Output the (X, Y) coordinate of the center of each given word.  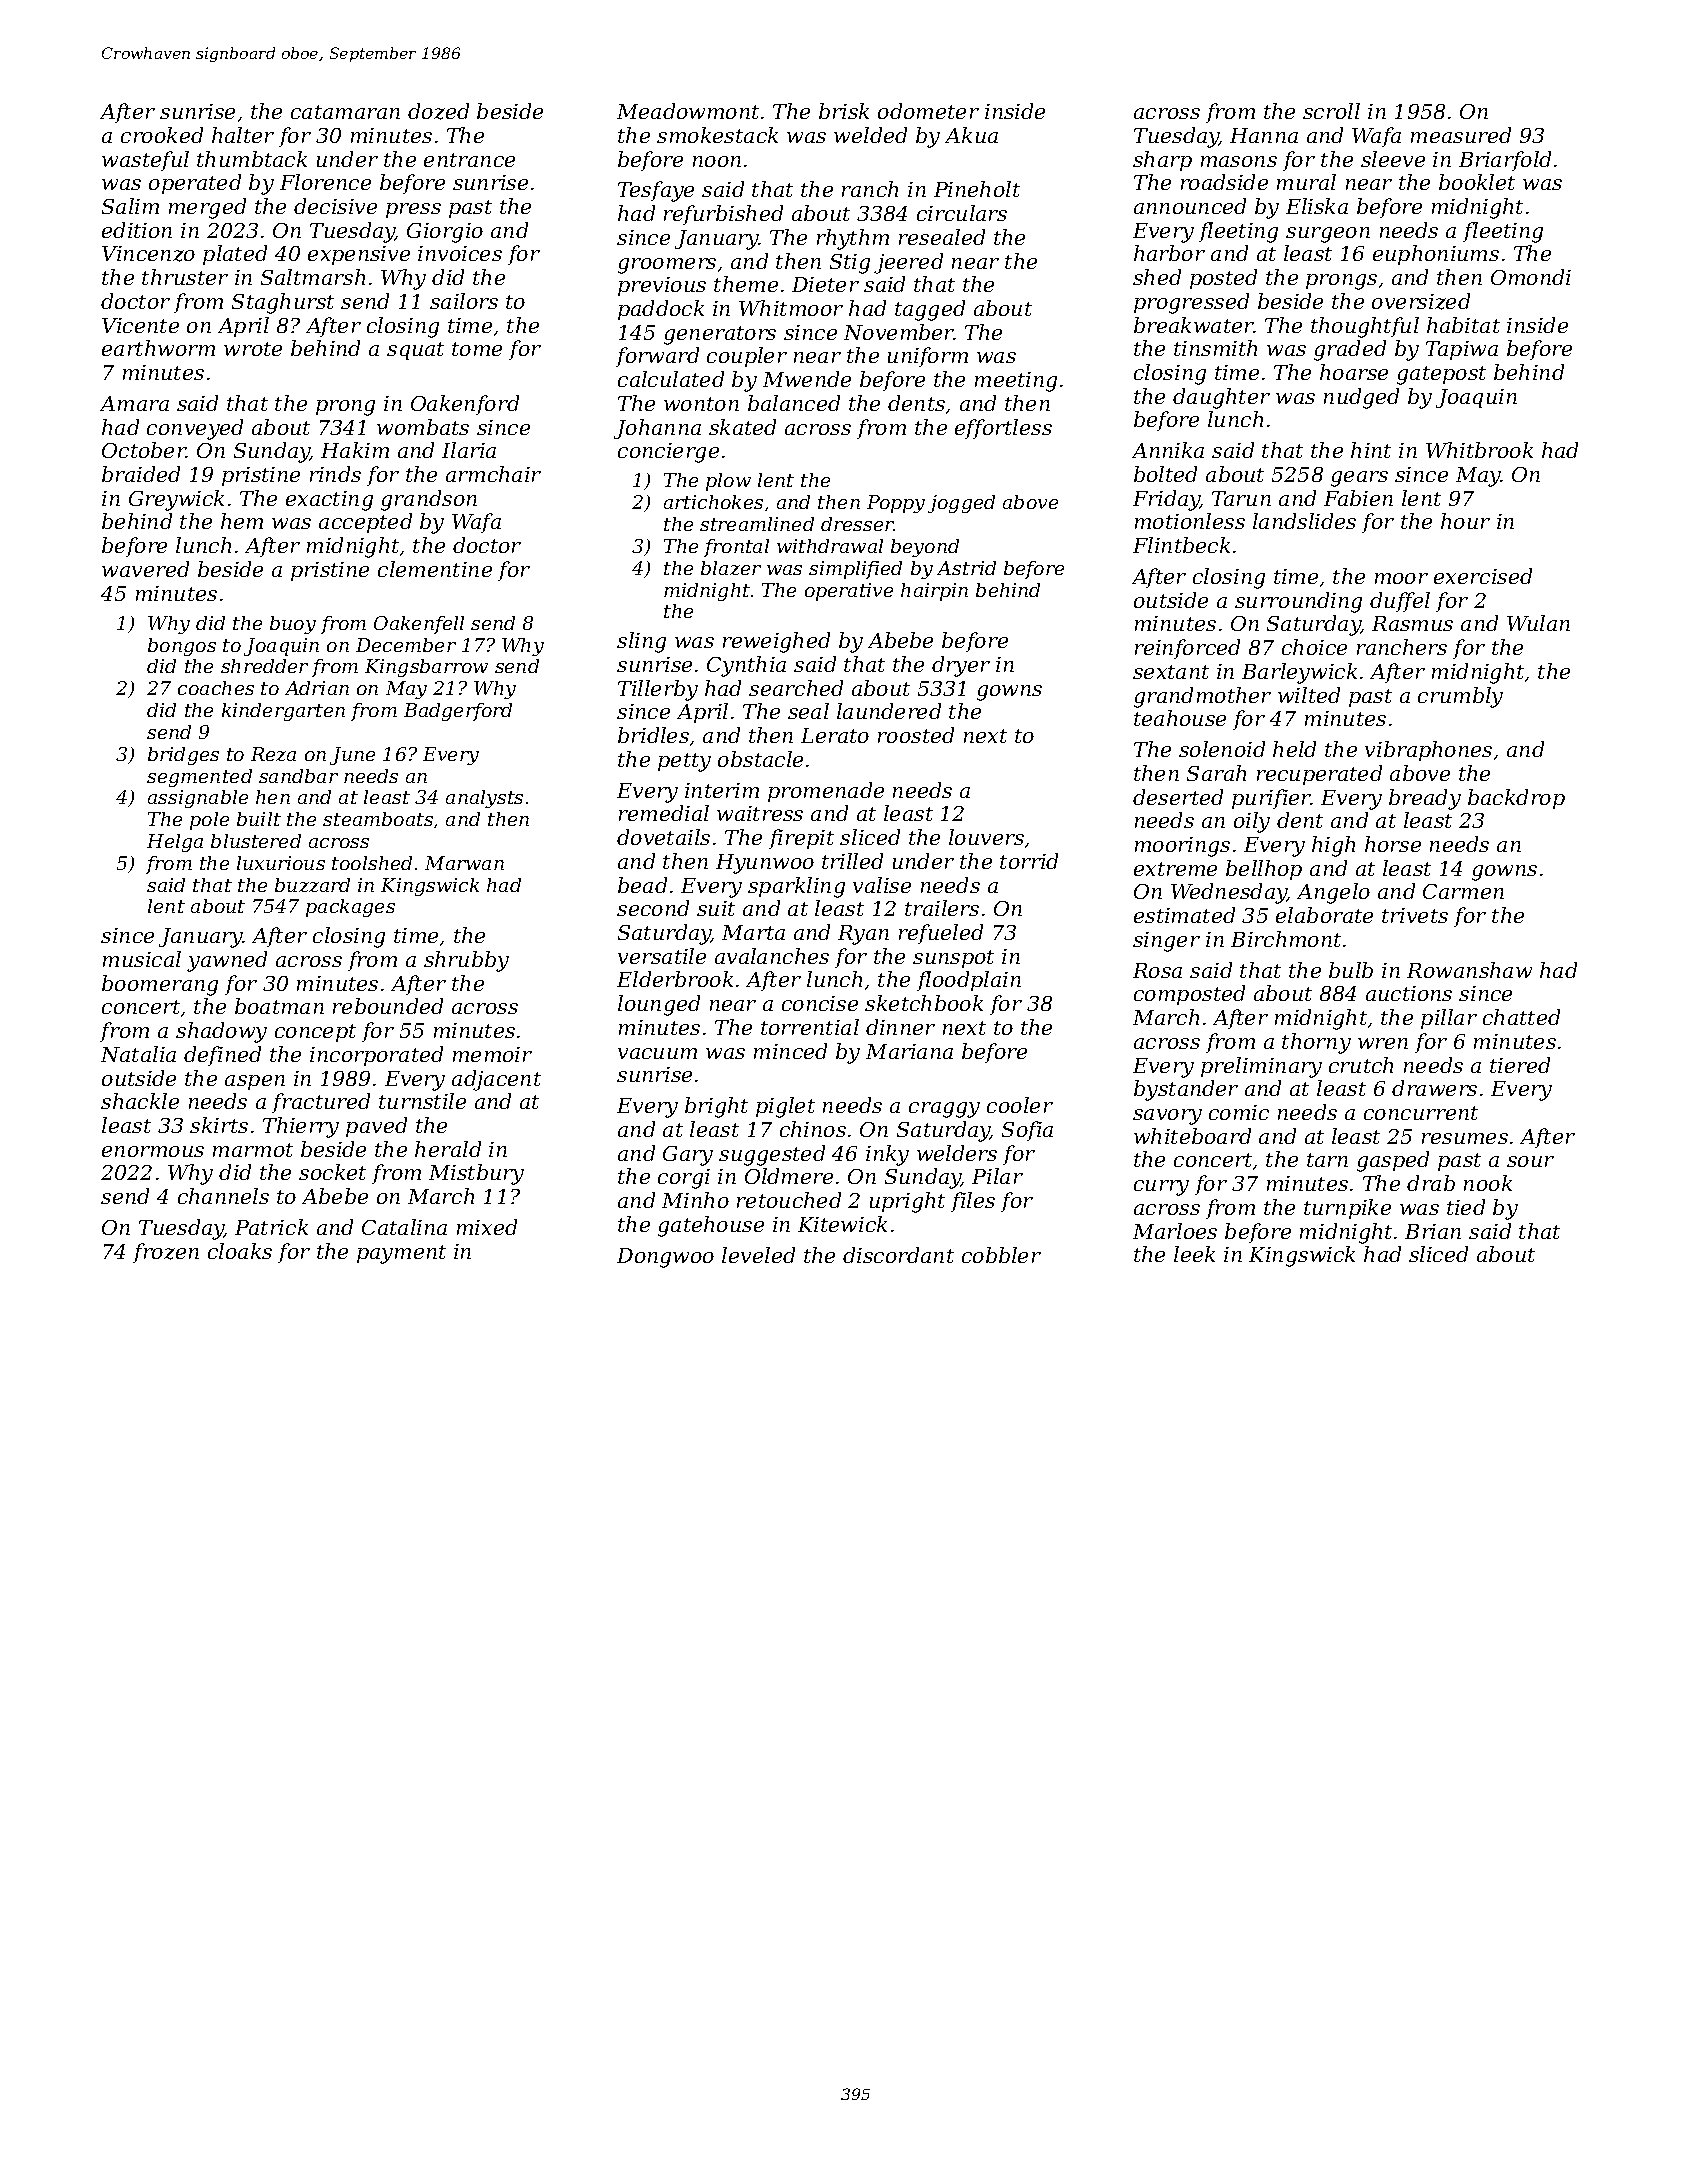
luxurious (281, 863)
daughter (1221, 398)
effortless (1003, 429)
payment (401, 1254)
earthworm (158, 348)
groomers (667, 266)
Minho (695, 1200)
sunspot (953, 959)
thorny (1316, 1043)
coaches (216, 688)
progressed (1191, 303)
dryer (961, 666)
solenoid (1222, 749)
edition (137, 230)
